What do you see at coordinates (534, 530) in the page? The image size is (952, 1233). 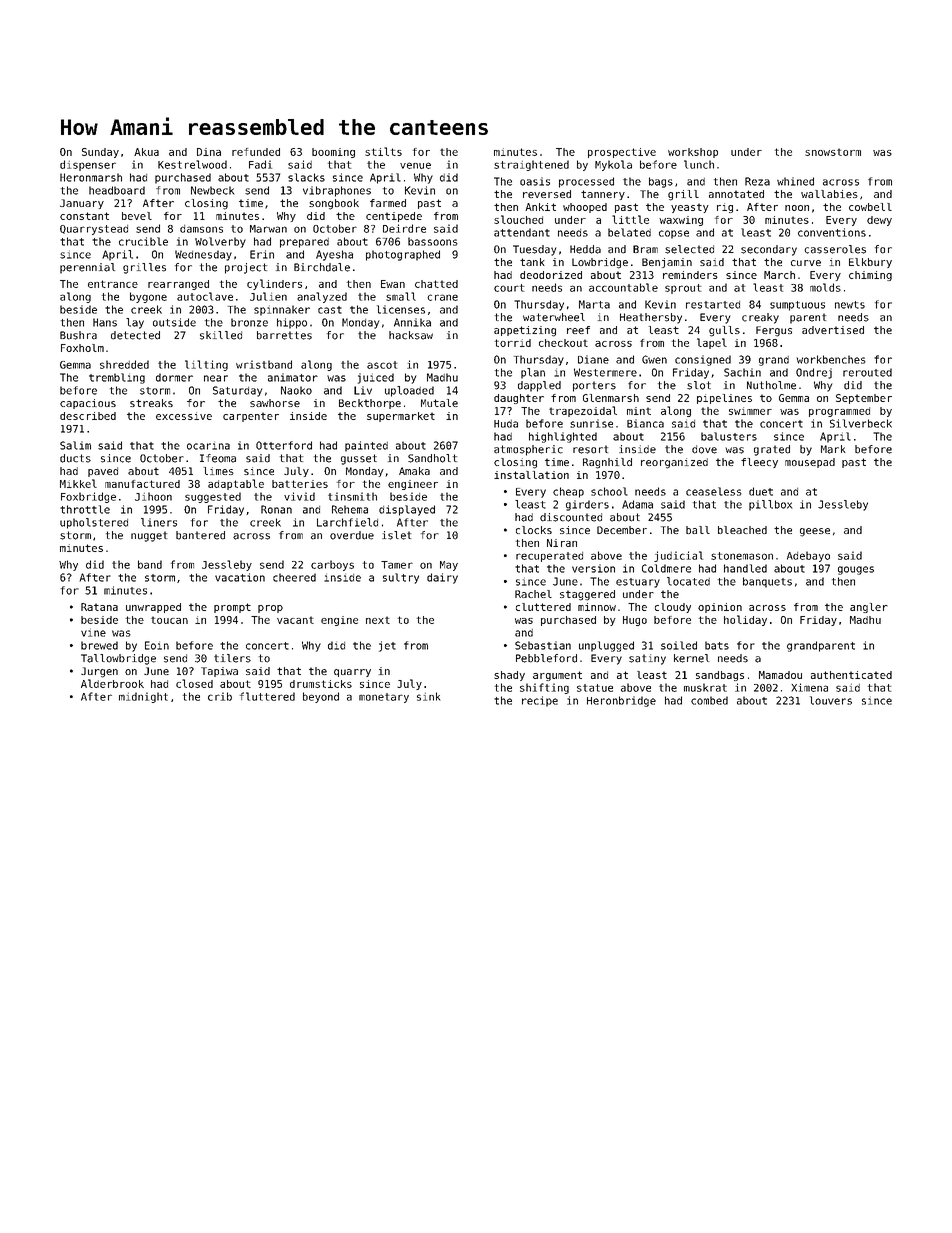 I see `clocks` at bounding box center [534, 530].
